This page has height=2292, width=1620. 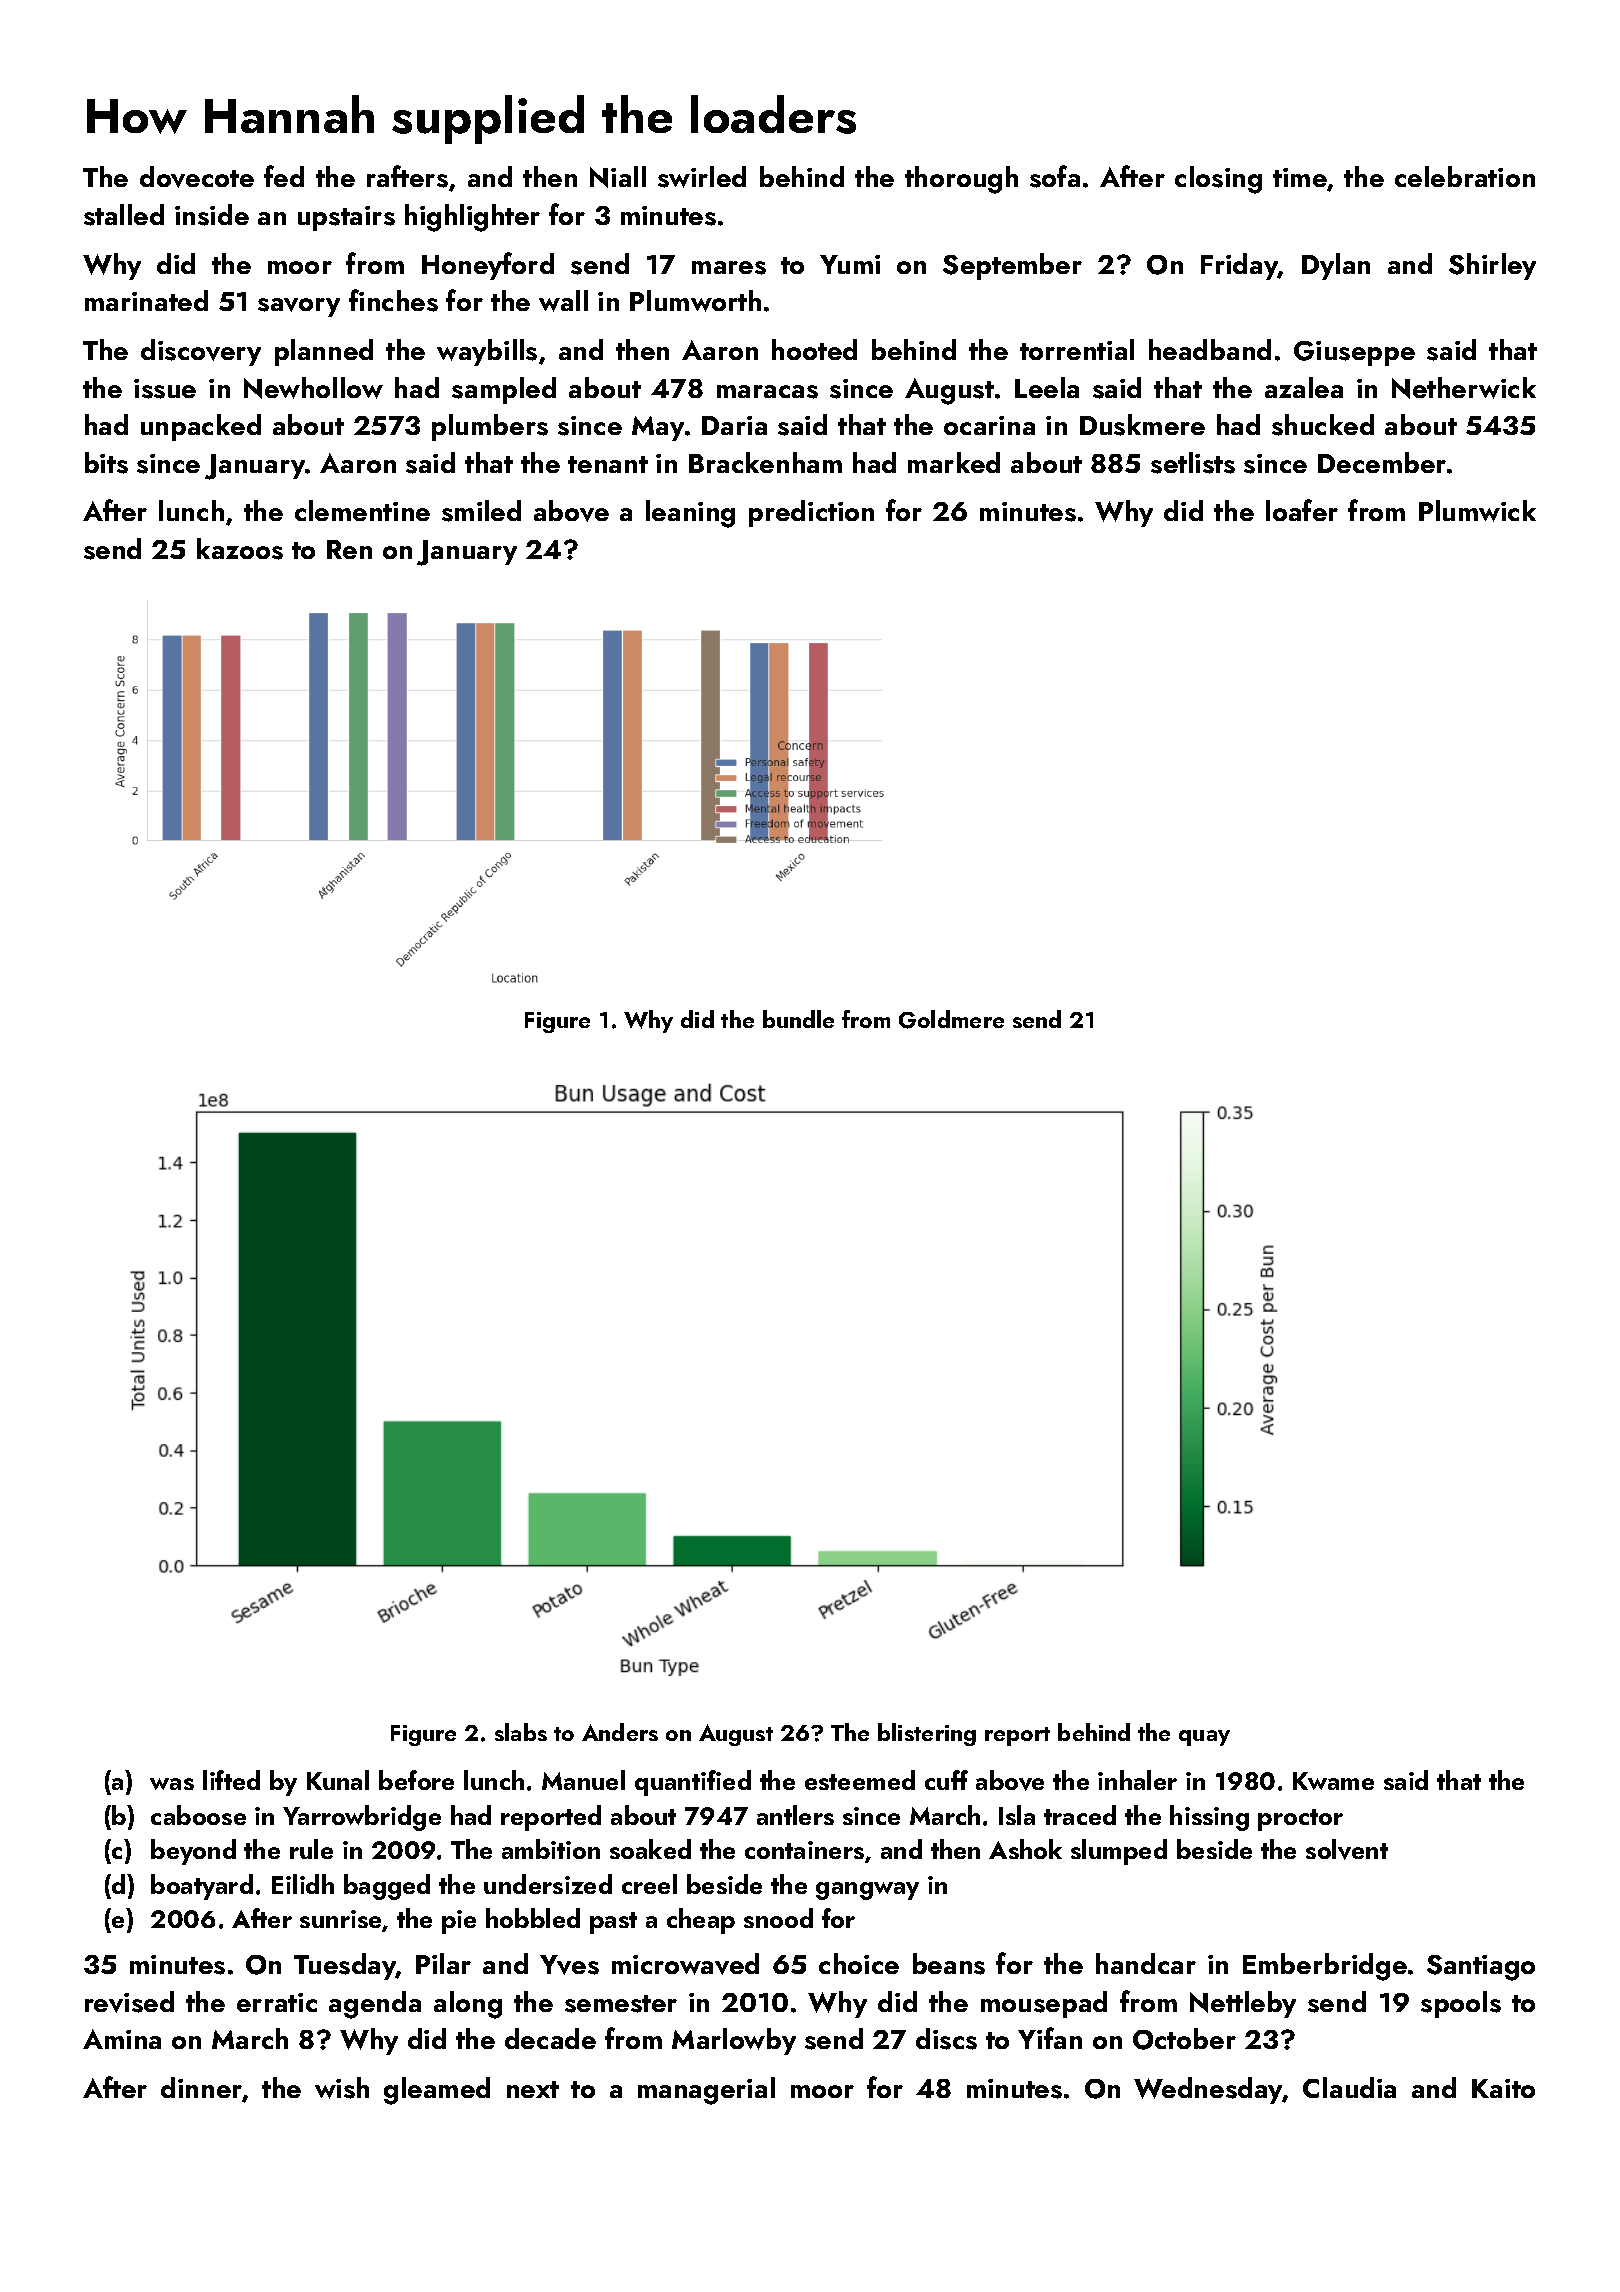 What do you see at coordinates (1193, 463) in the page?
I see `setlists` at bounding box center [1193, 463].
